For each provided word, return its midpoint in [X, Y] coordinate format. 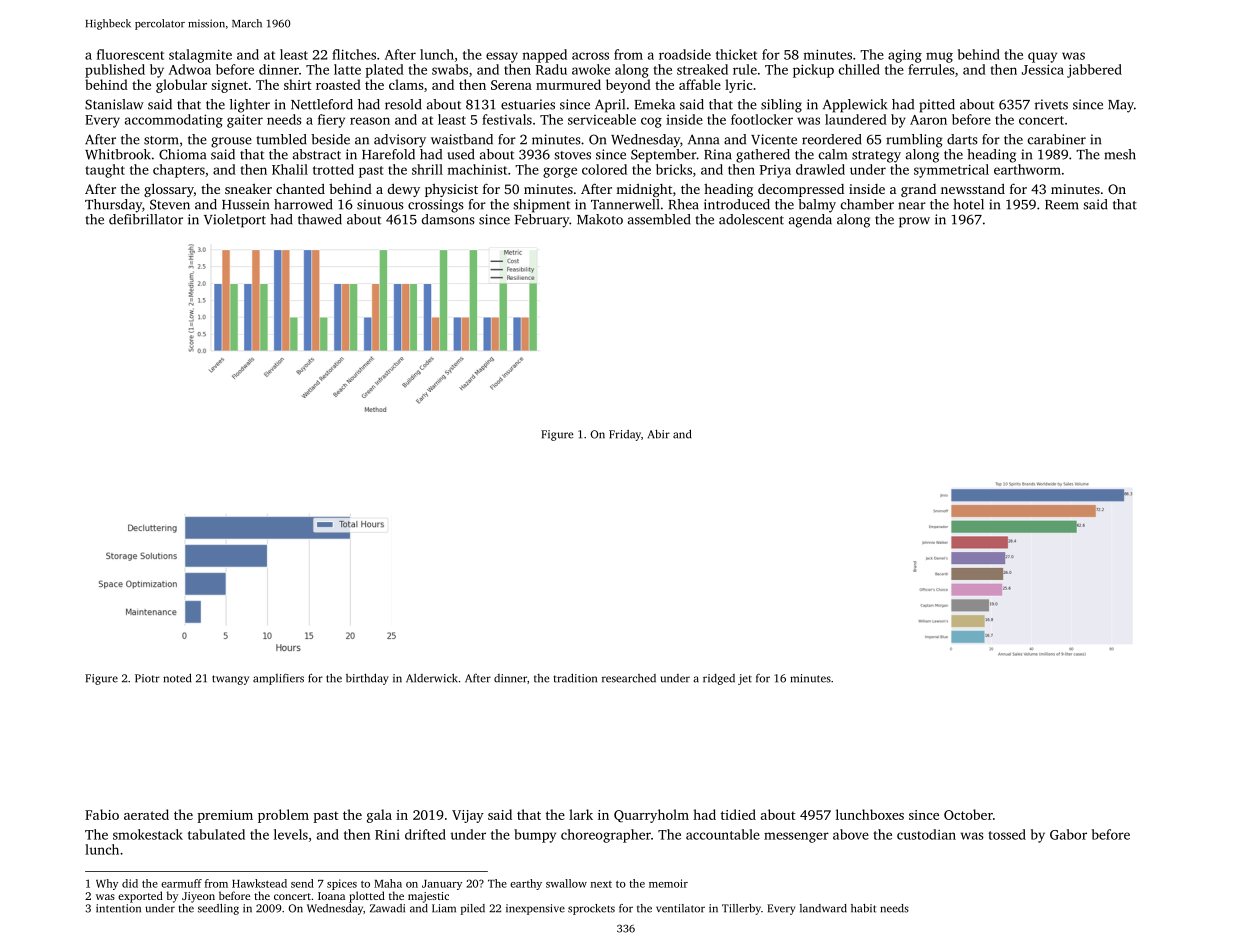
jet [745, 679]
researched [629, 678]
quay [1042, 57]
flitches [354, 54]
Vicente [774, 139]
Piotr [147, 678]
